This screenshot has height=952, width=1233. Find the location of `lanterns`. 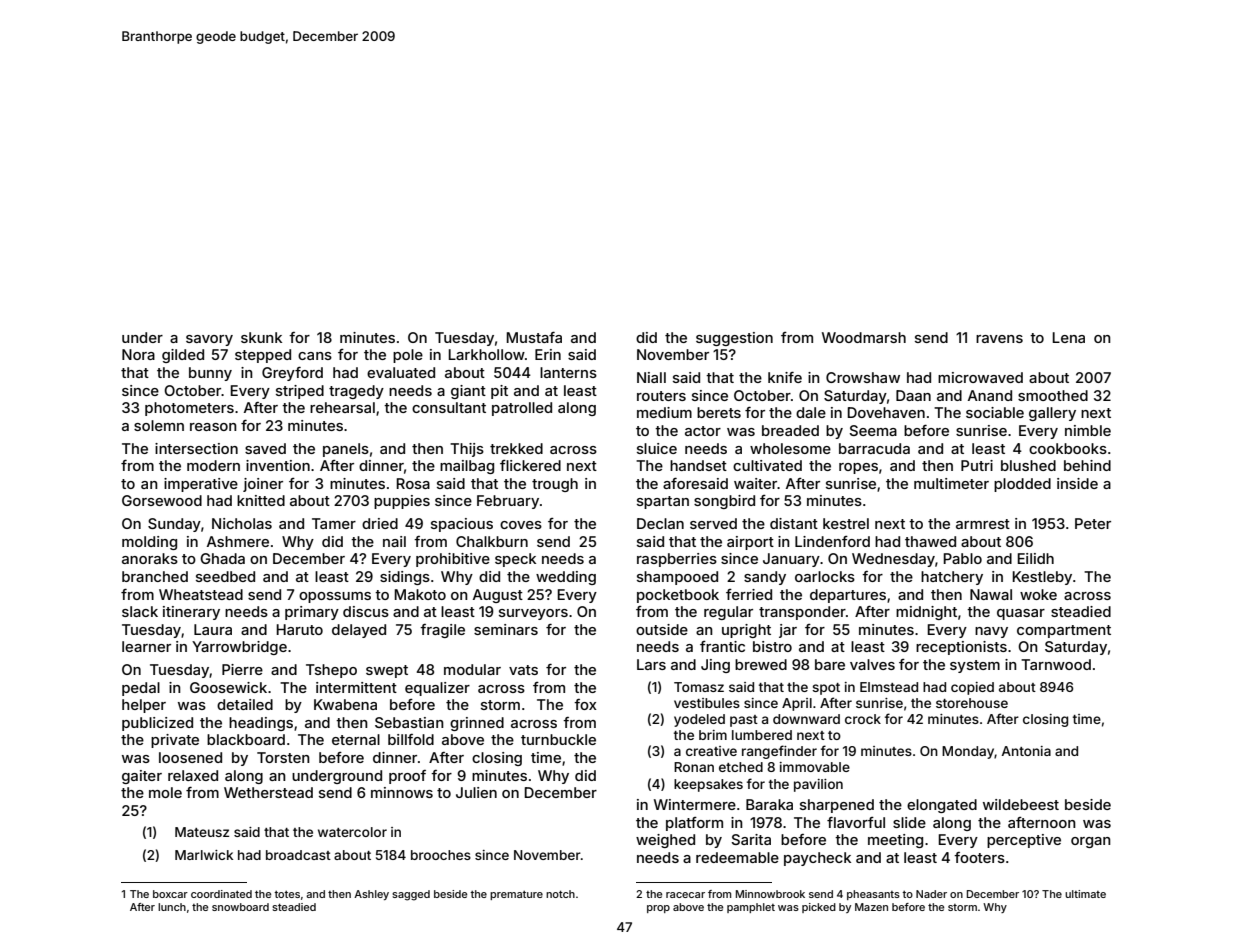

lanterns is located at coordinates (568, 372).
